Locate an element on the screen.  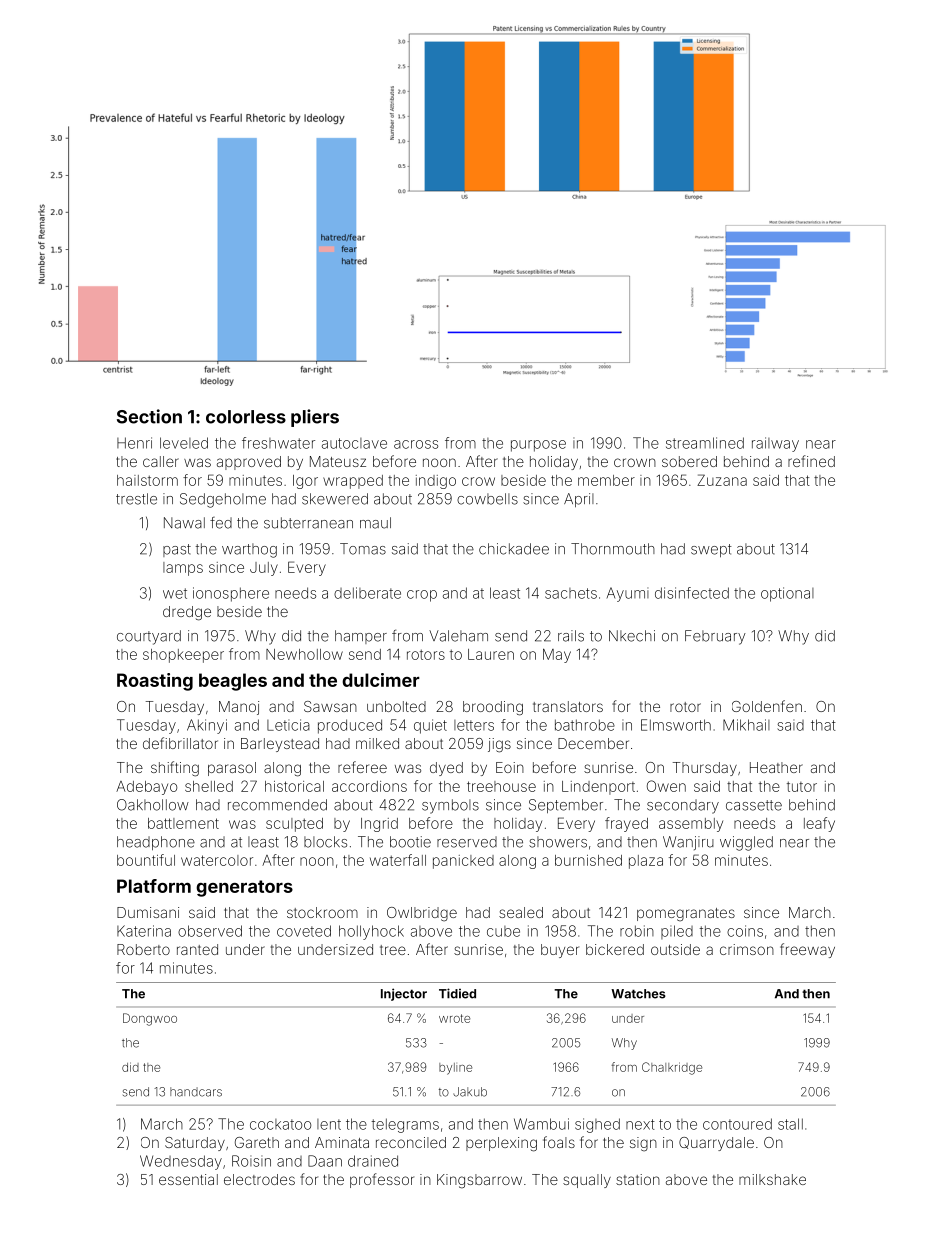
Section is located at coordinates (149, 416).
